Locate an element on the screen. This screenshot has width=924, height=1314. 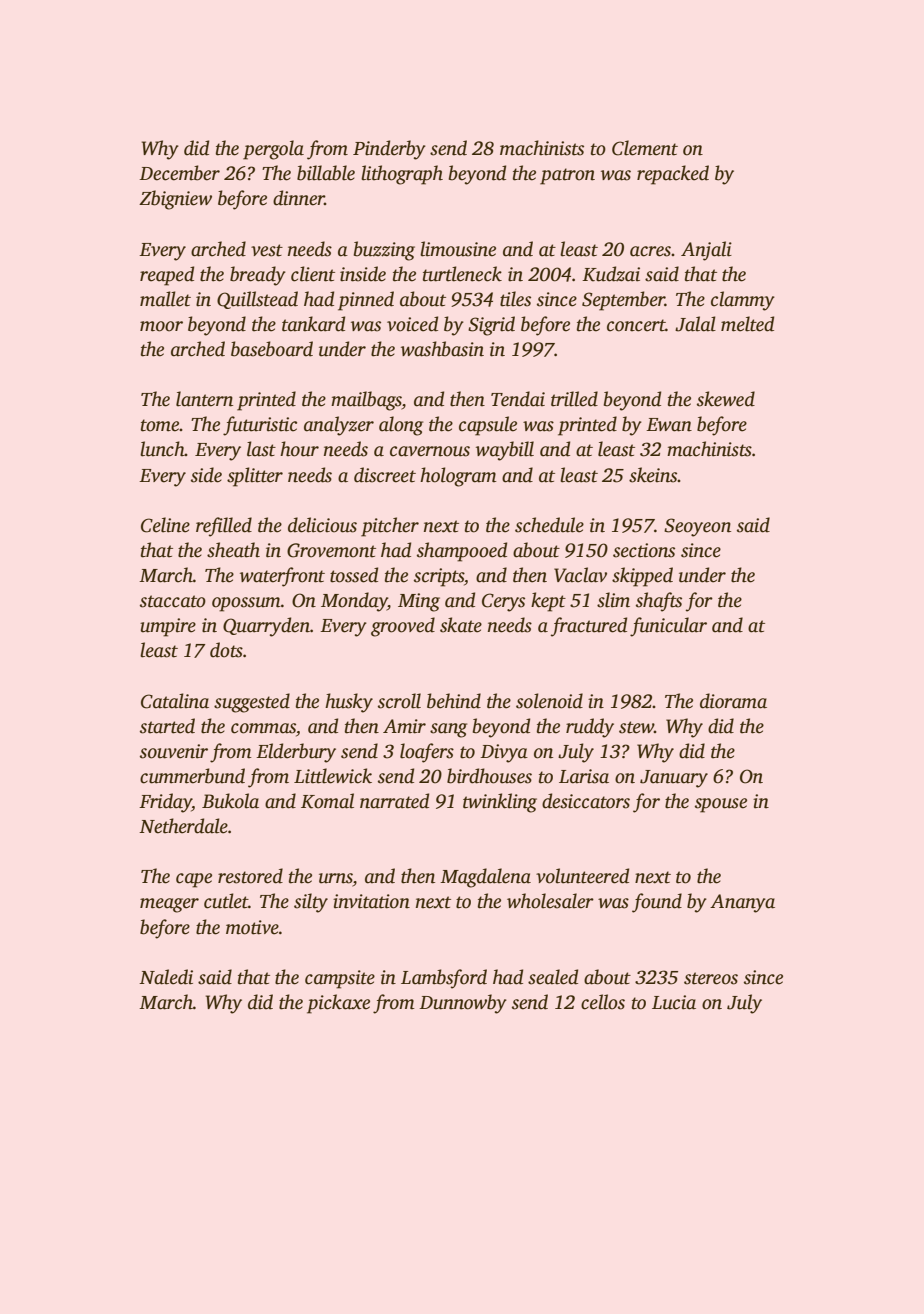
Ming is located at coordinates (419, 602).
